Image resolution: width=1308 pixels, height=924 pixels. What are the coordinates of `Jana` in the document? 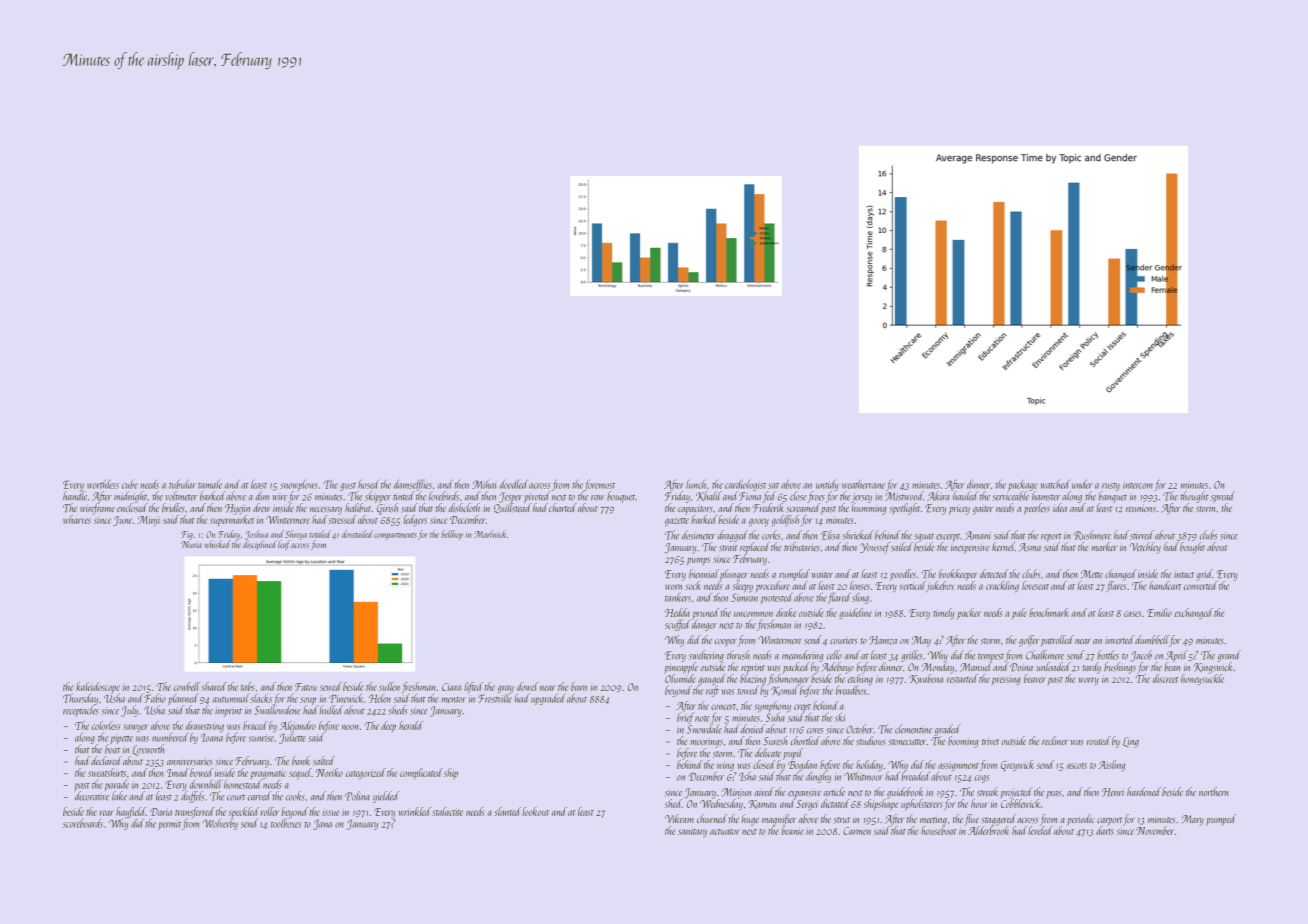 It's located at (322, 824).
